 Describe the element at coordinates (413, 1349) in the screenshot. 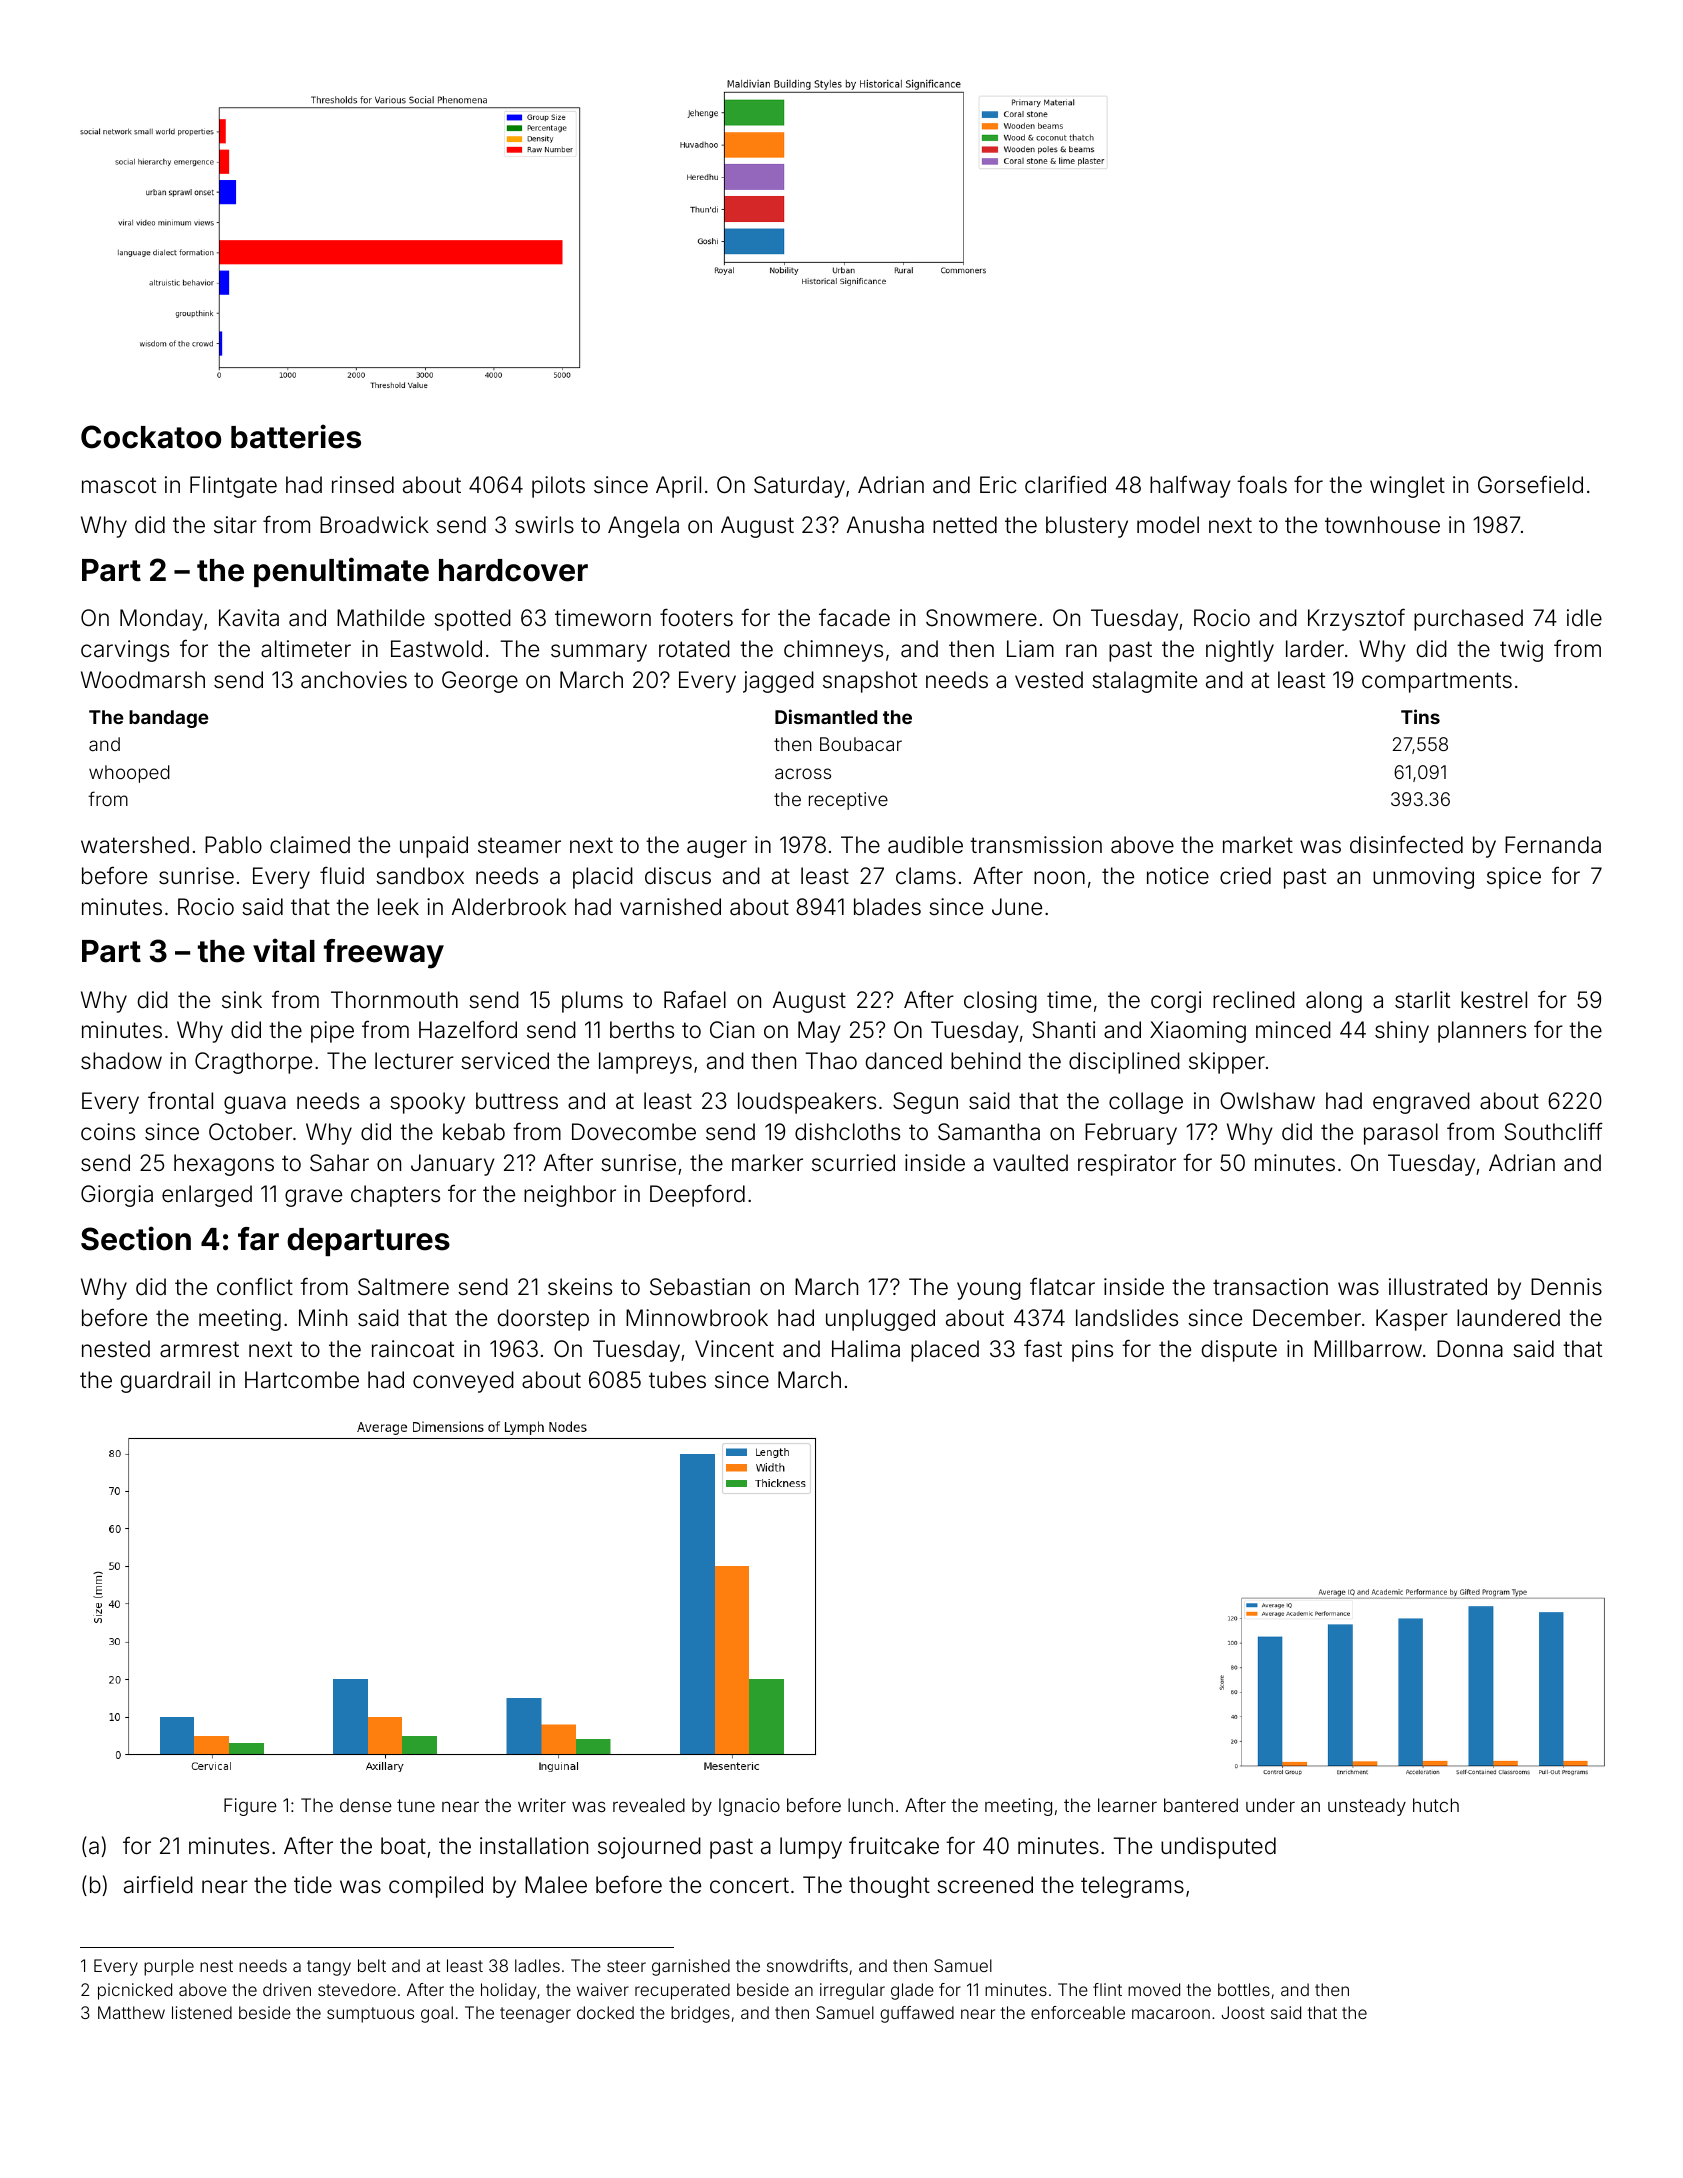

I see `raincoat` at that location.
